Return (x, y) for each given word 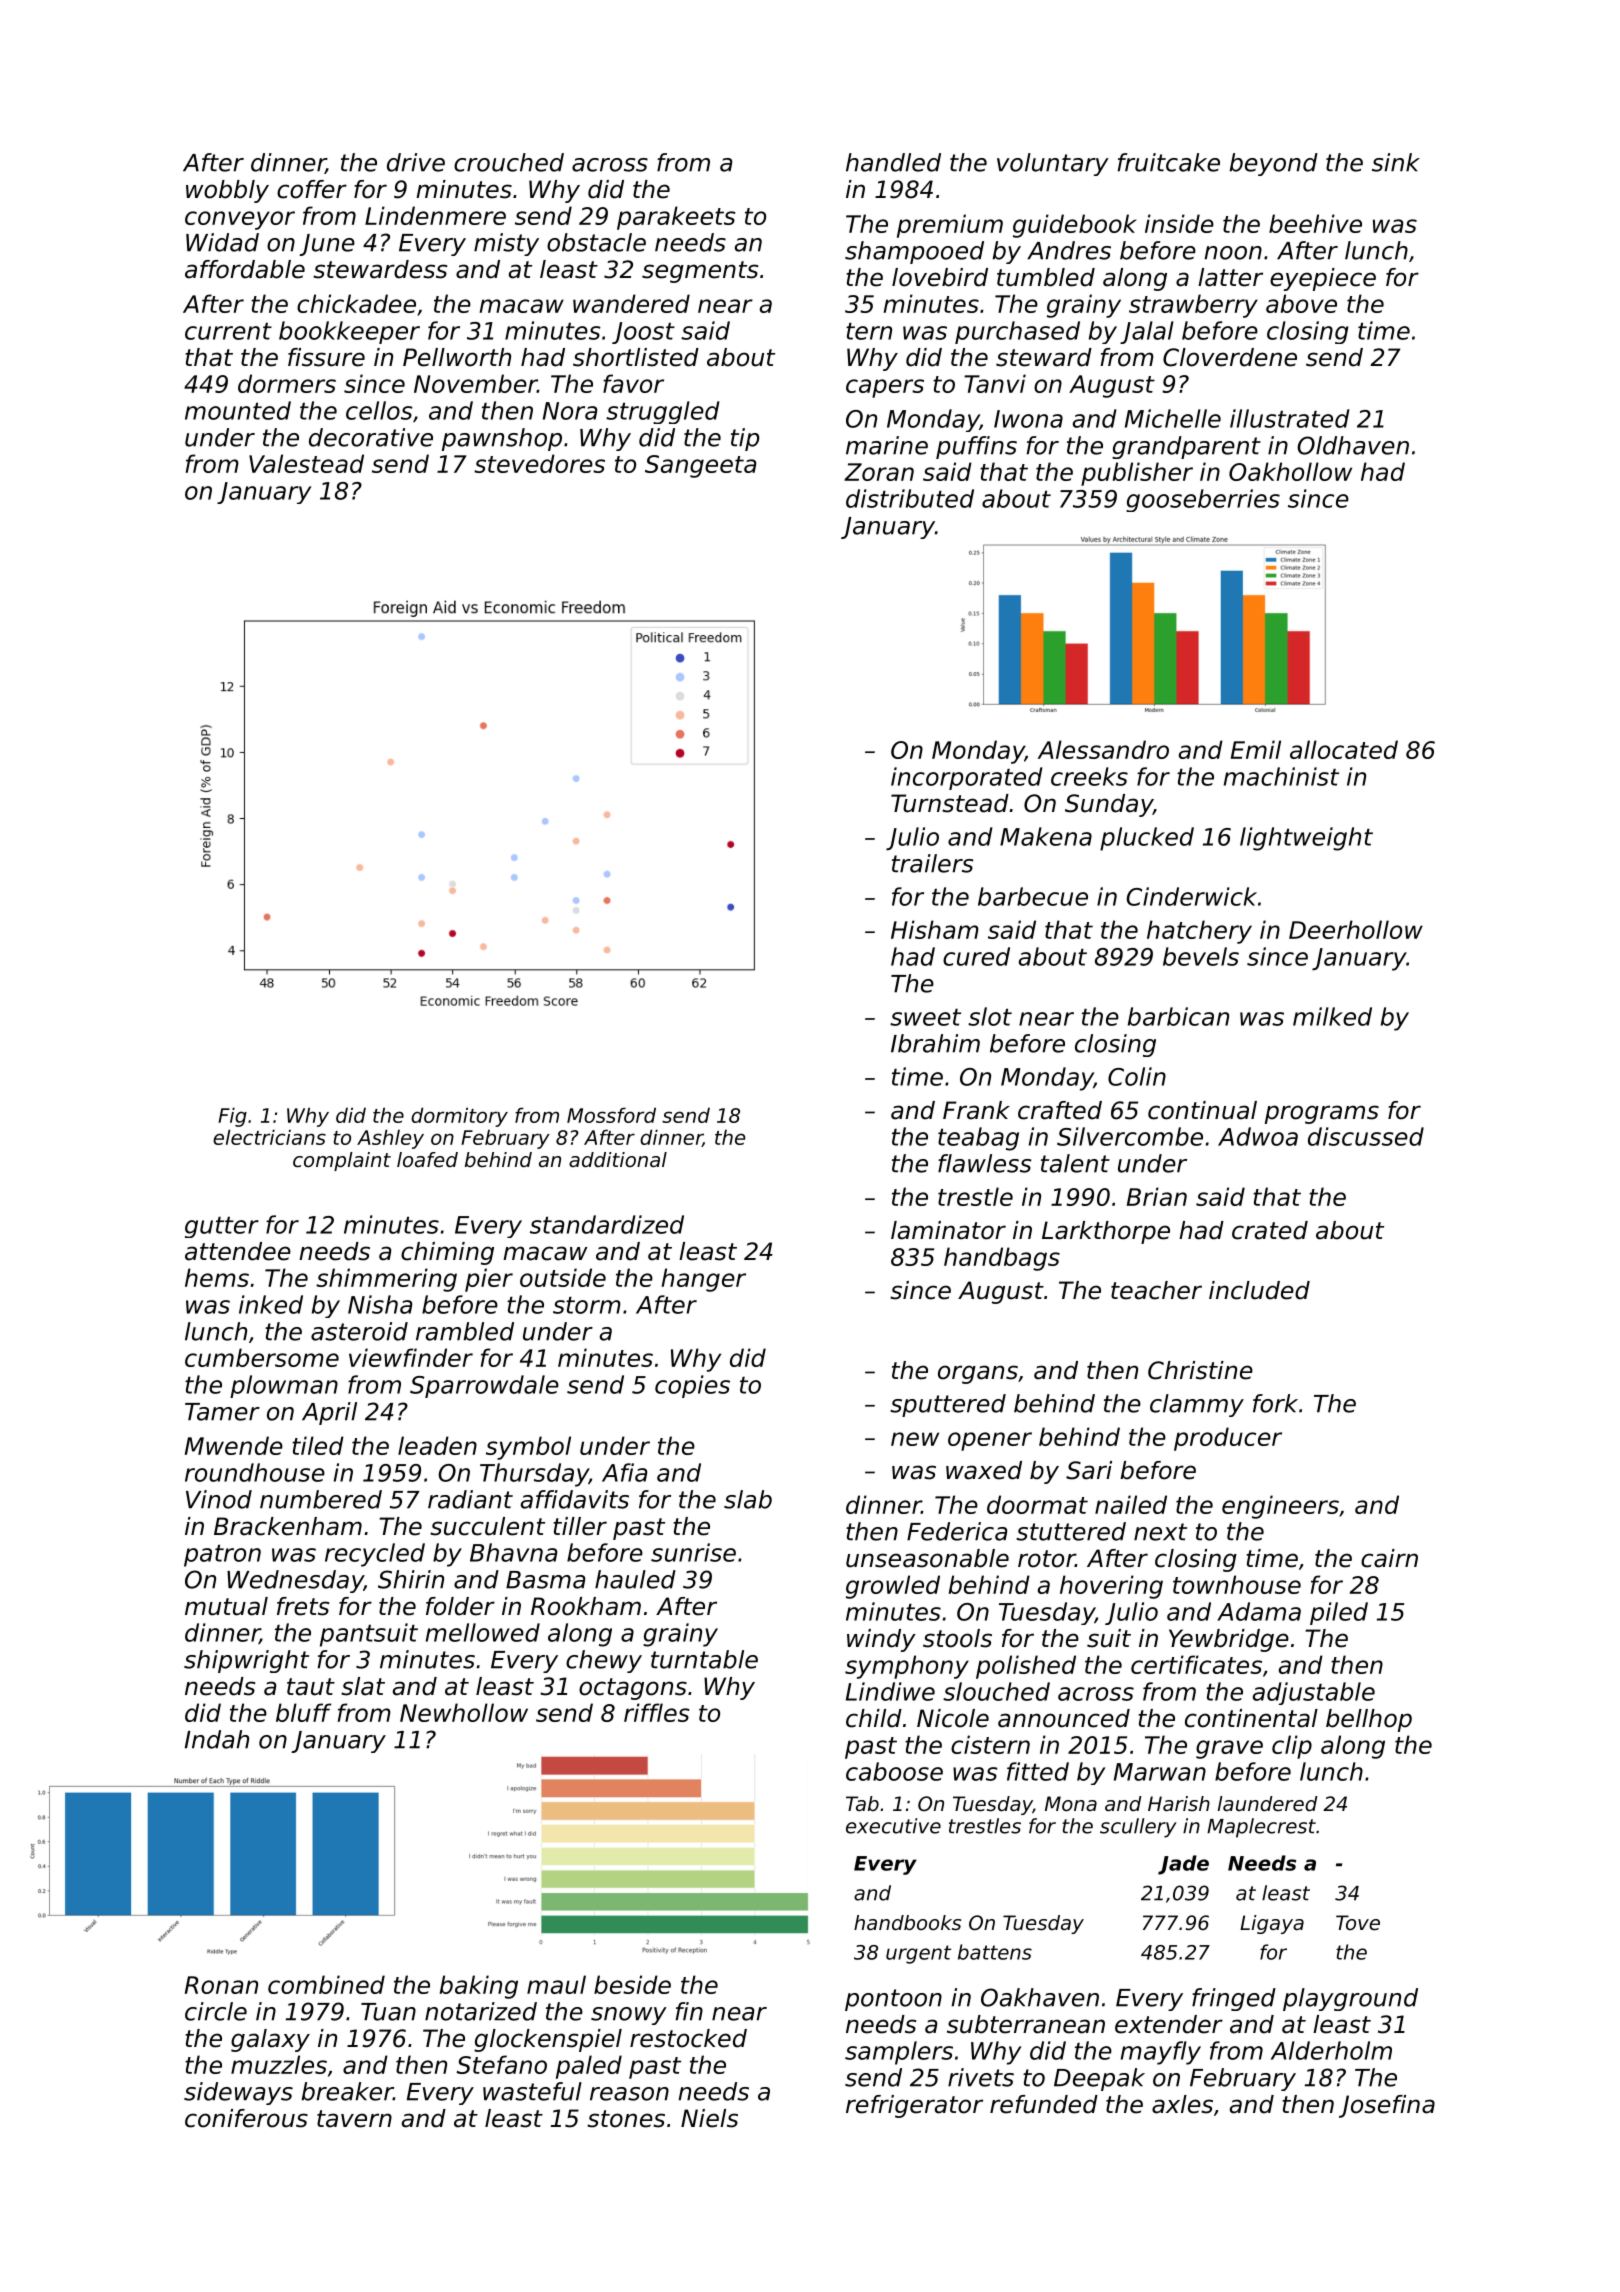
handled (893, 162)
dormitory (459, 1117)
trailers (932, 863)
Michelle (1173, 418)
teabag (978, 1139)
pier (489, 1280)
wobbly (227, 191)
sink (1396, 162)
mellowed (483, 1632)
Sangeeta (700, 466)
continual (1202, 1110)
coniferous (246, 2118)
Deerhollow (1356, 929)
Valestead (306, 463)
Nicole (953, 1718)
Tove (1358, 1923)
